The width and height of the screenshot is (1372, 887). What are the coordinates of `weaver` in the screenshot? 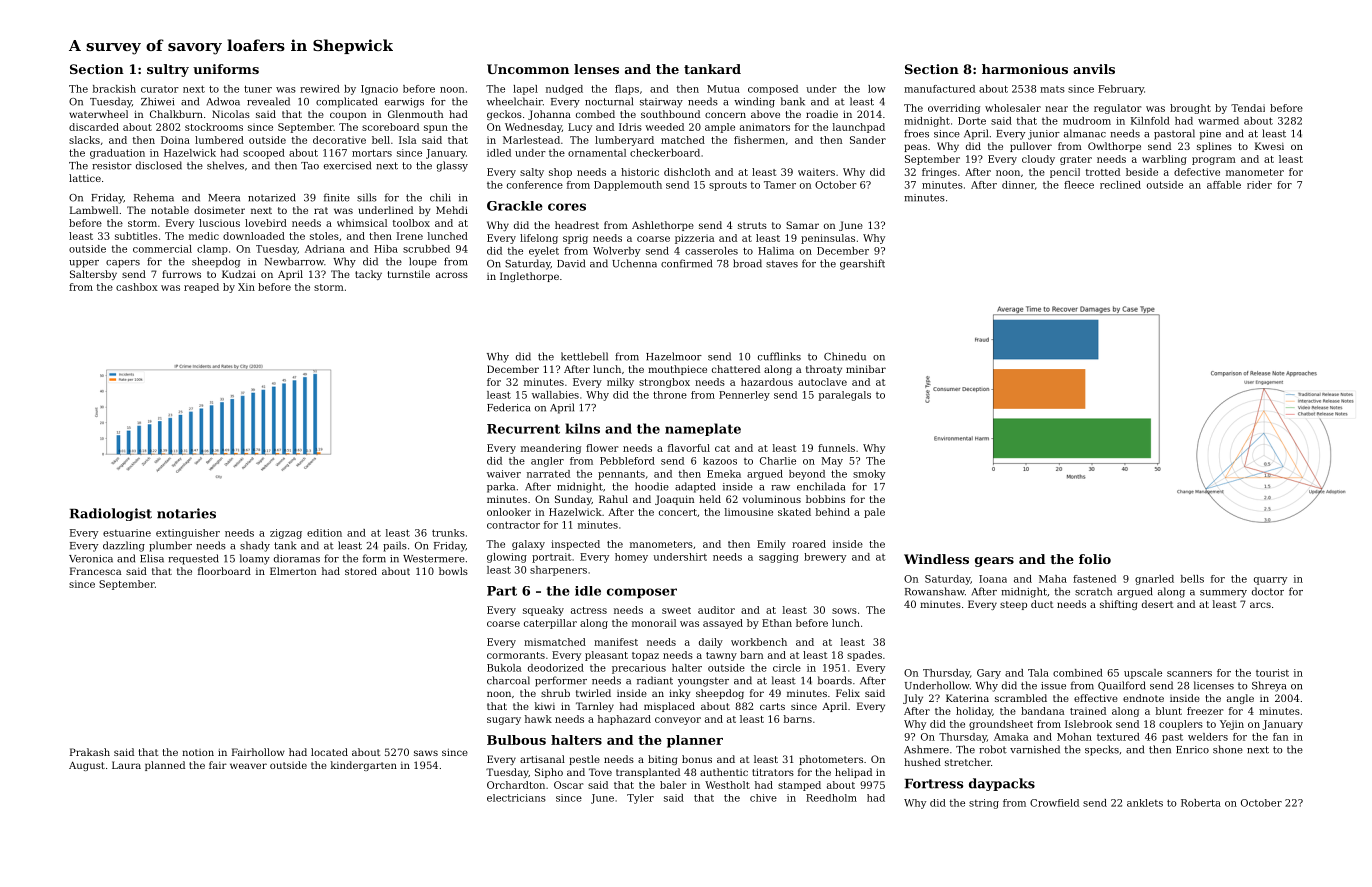 It's located at (248, 766).
